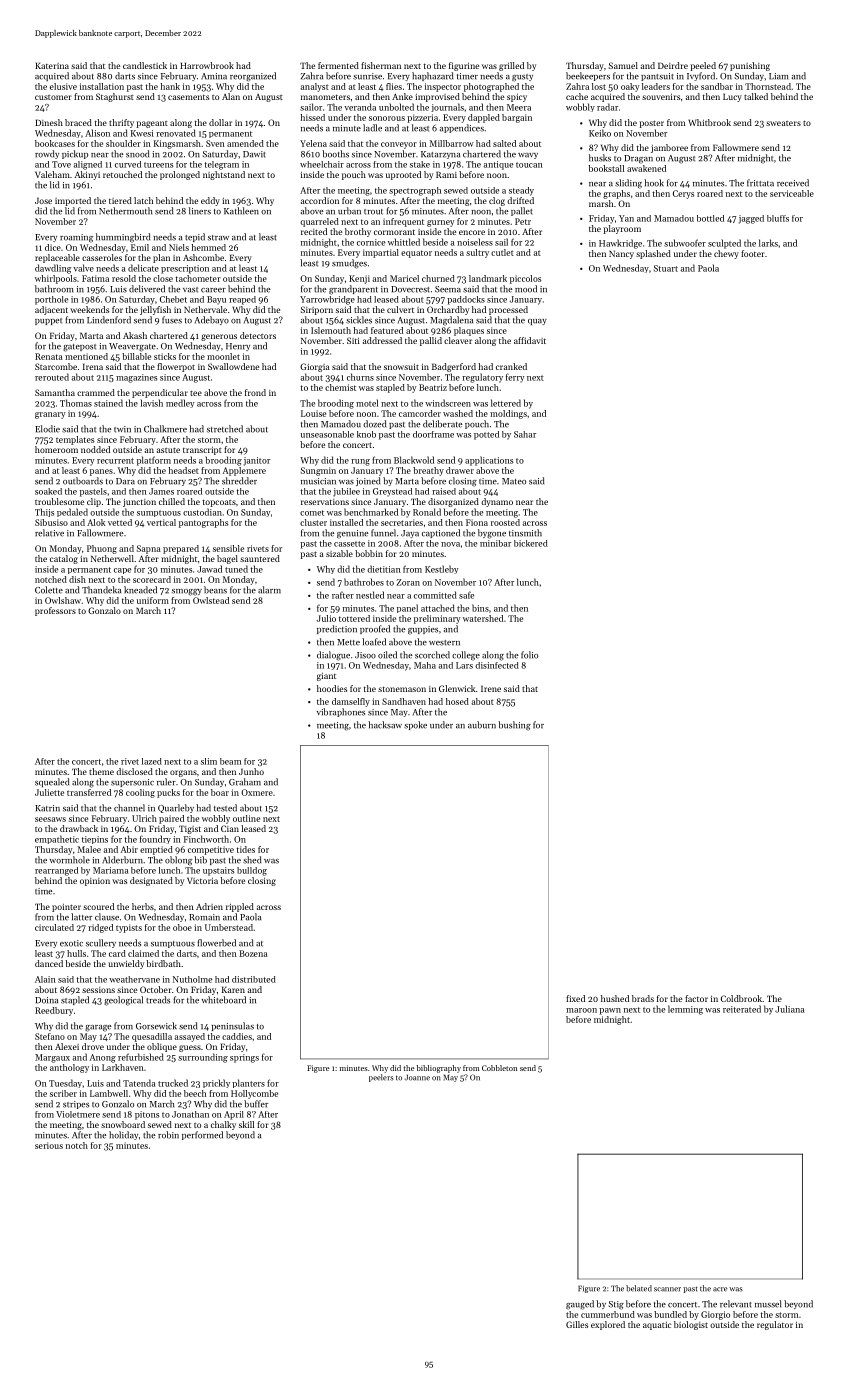  I want to click on pitons, so click(147, 1115).
